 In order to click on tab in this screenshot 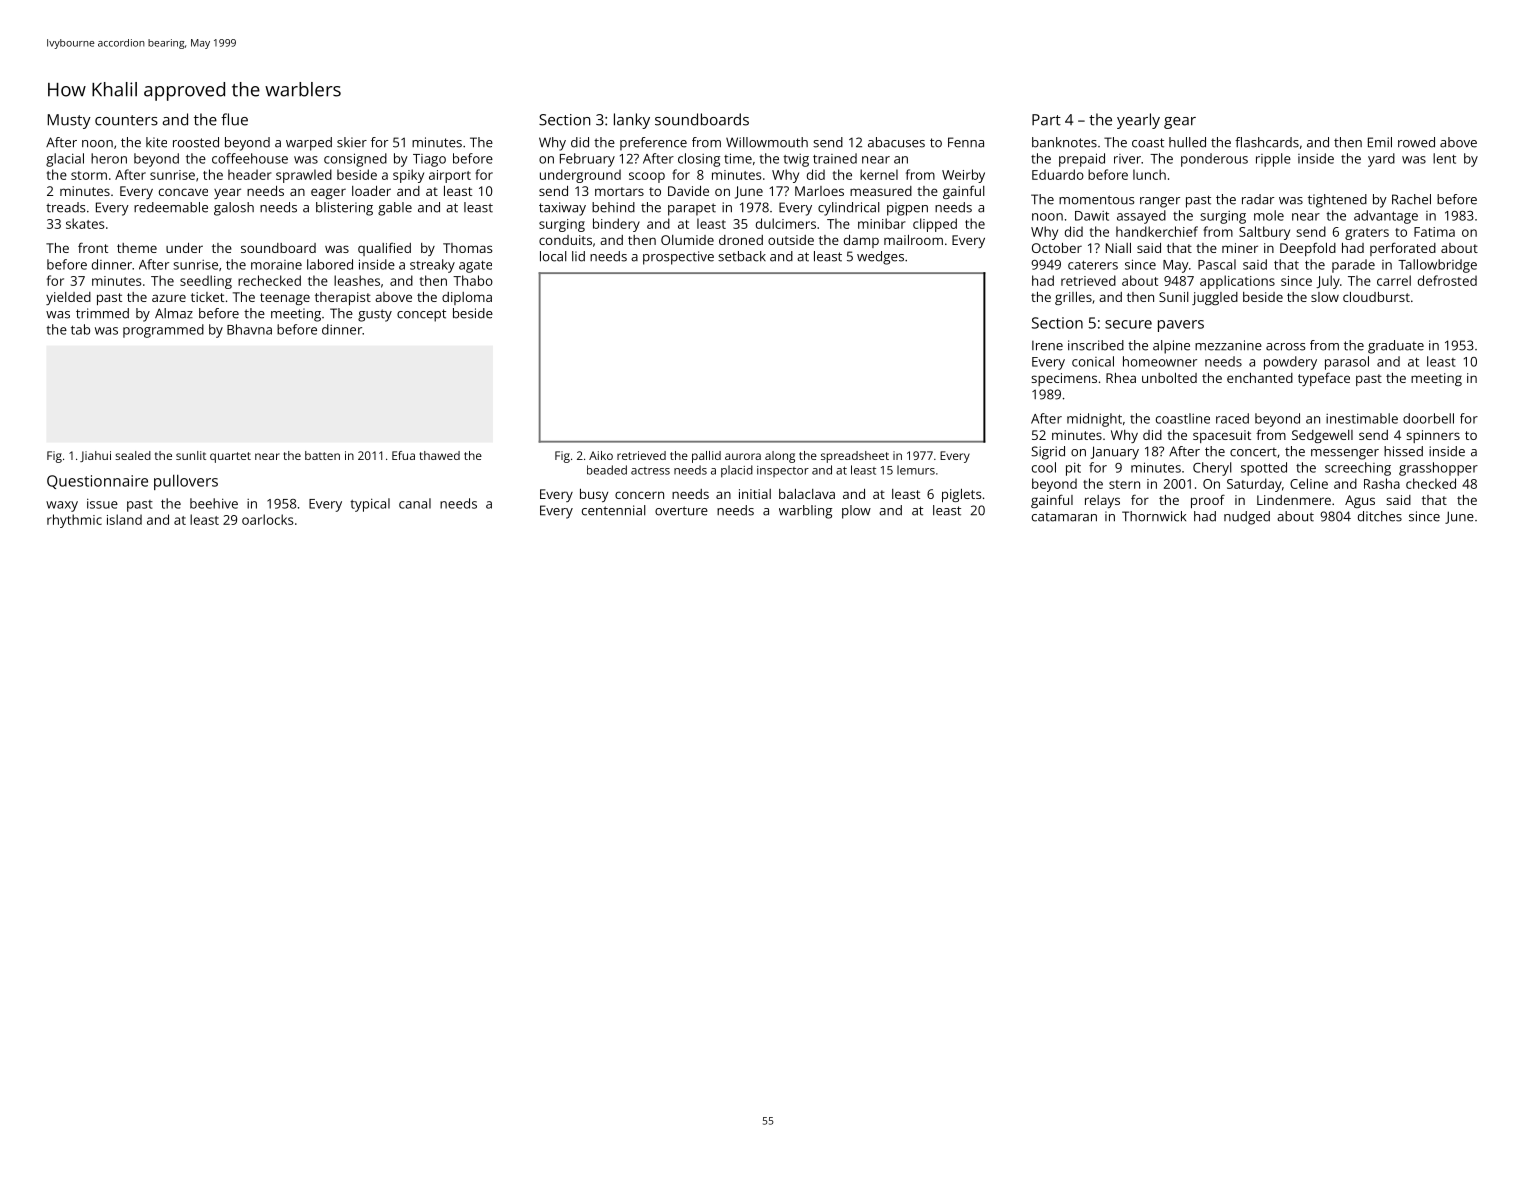, I will do `click(80, 329)`.
